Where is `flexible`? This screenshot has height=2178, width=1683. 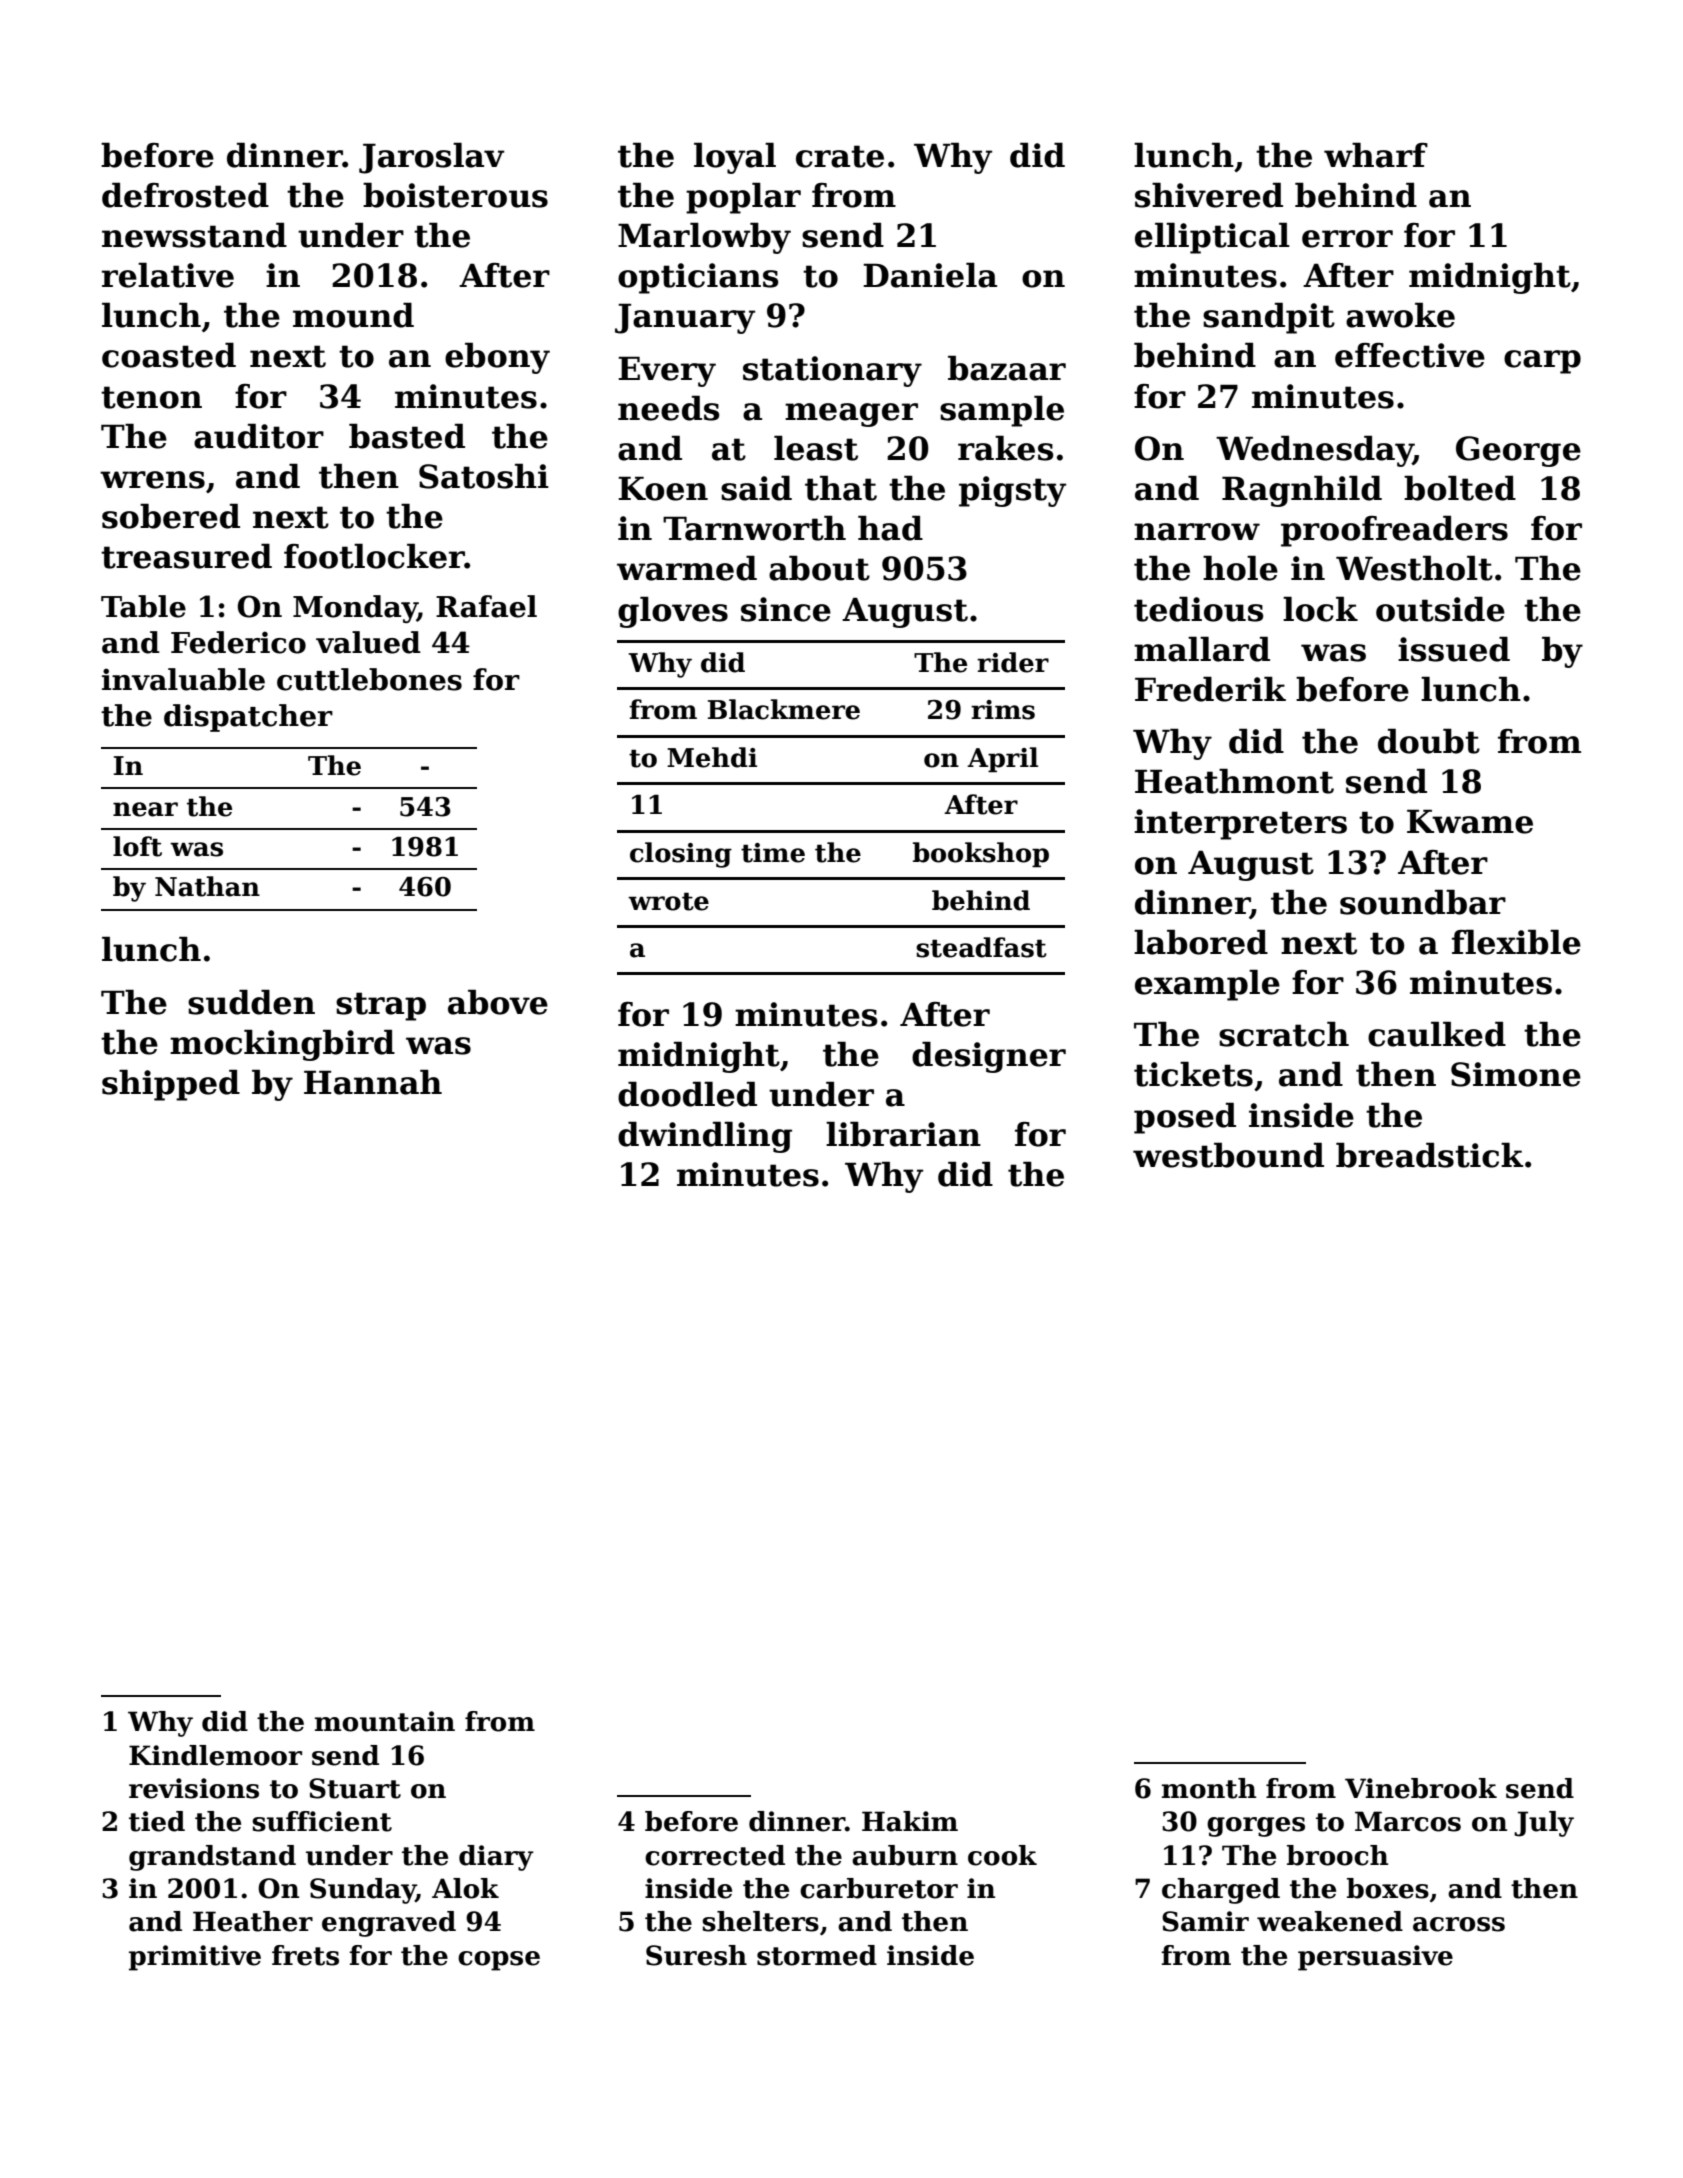
flexible is located at coordinates (1516, 942).
